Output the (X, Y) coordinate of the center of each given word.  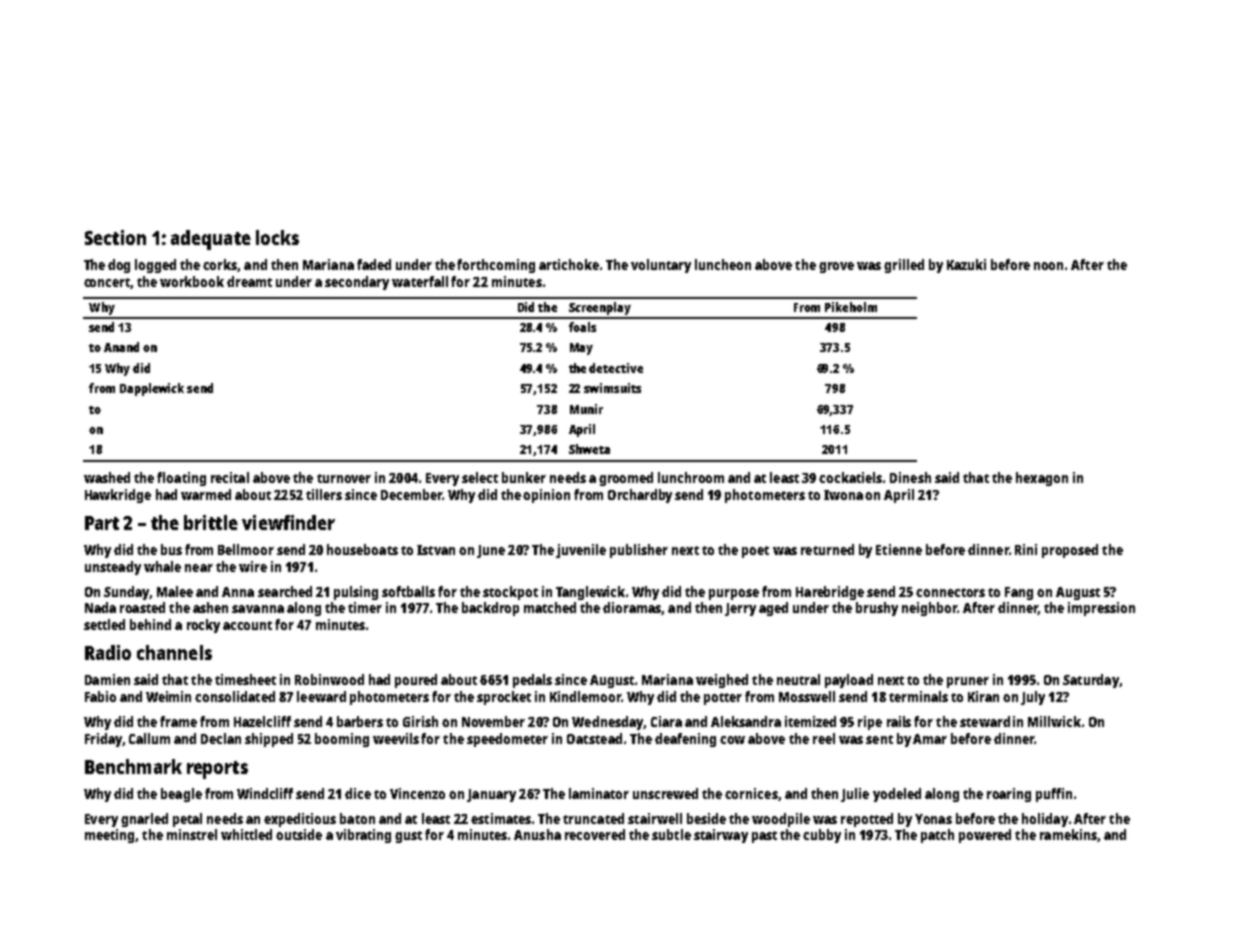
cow (732, 740)
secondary (357, 283)
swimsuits (612, 388)
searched (285, 591)
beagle (181, 795)
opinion (546, 496)
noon (1048, 266)
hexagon (1042, 479)
